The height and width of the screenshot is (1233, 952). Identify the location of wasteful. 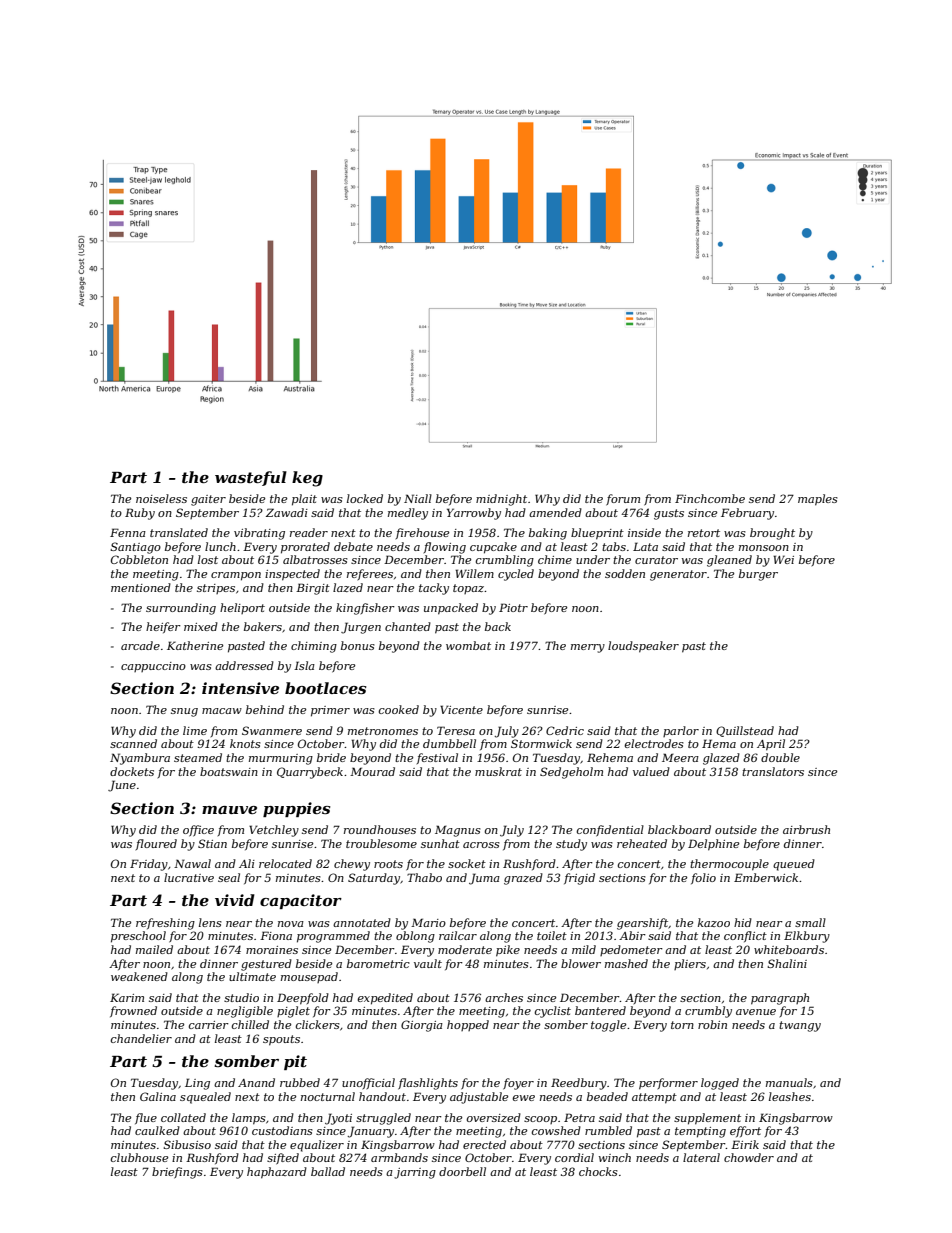
(251, 478).
